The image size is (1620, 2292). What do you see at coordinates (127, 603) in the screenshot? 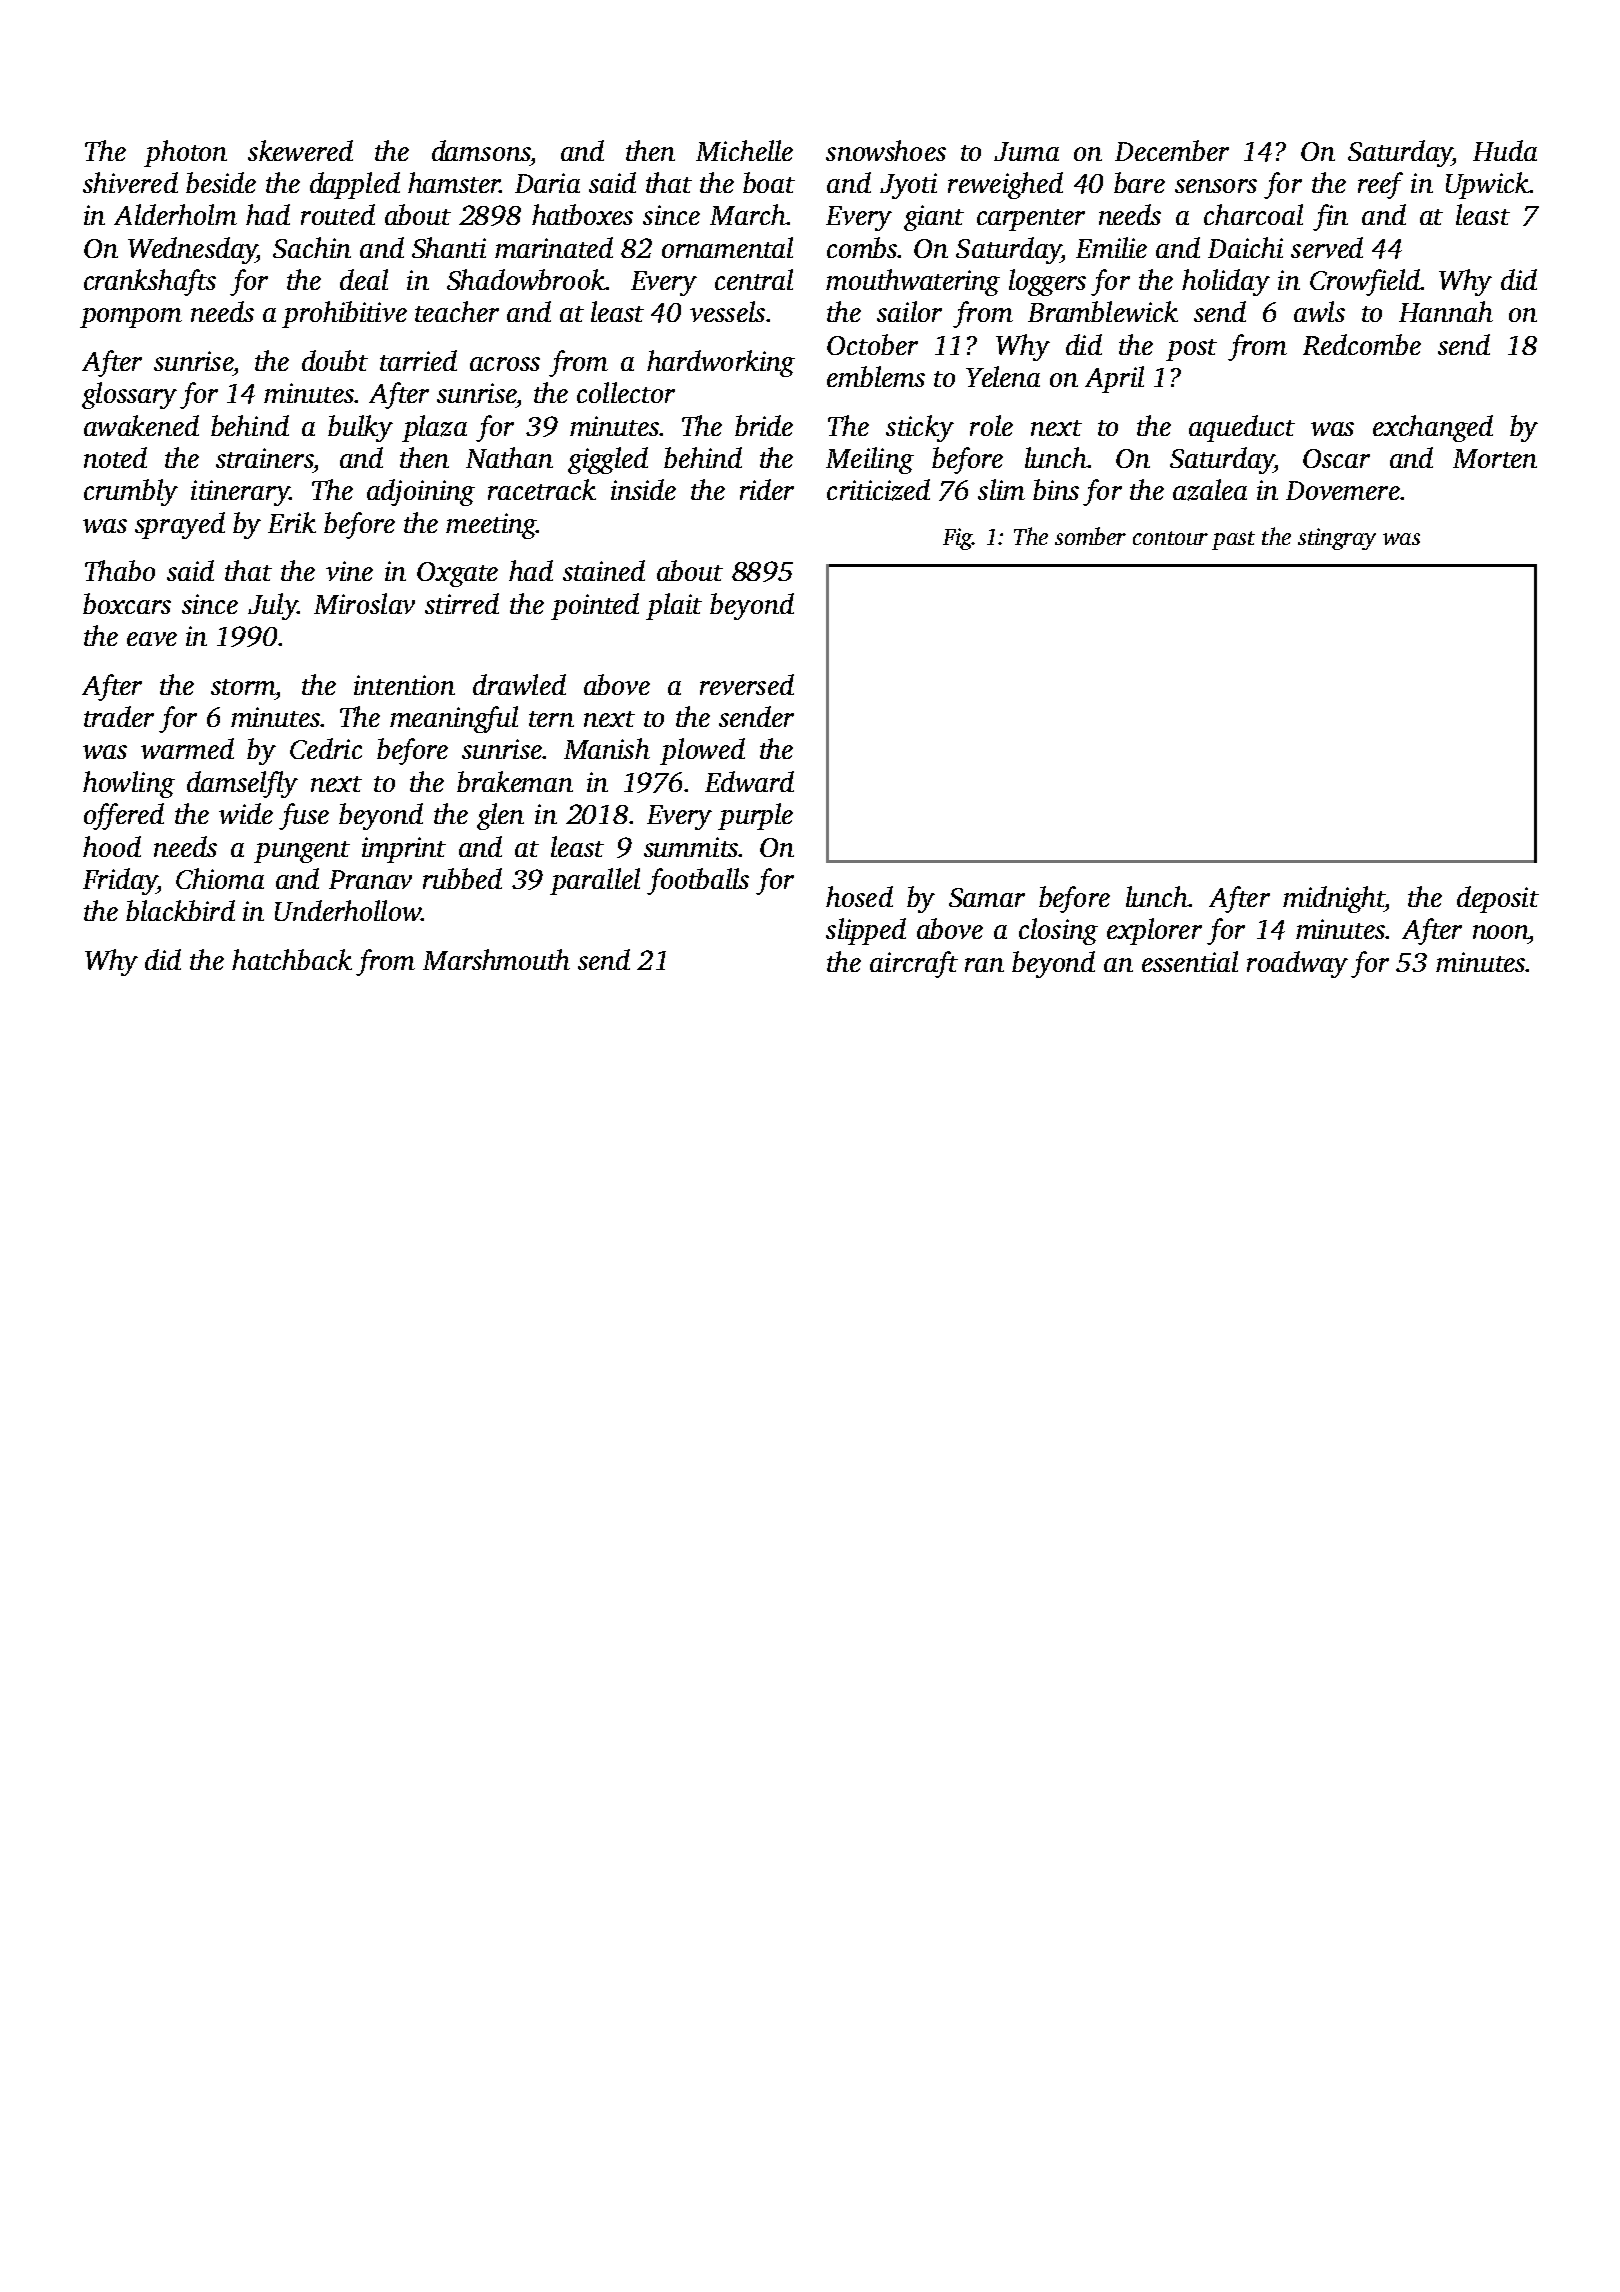
I see `boxcars` at bounding box center [127, 603].
